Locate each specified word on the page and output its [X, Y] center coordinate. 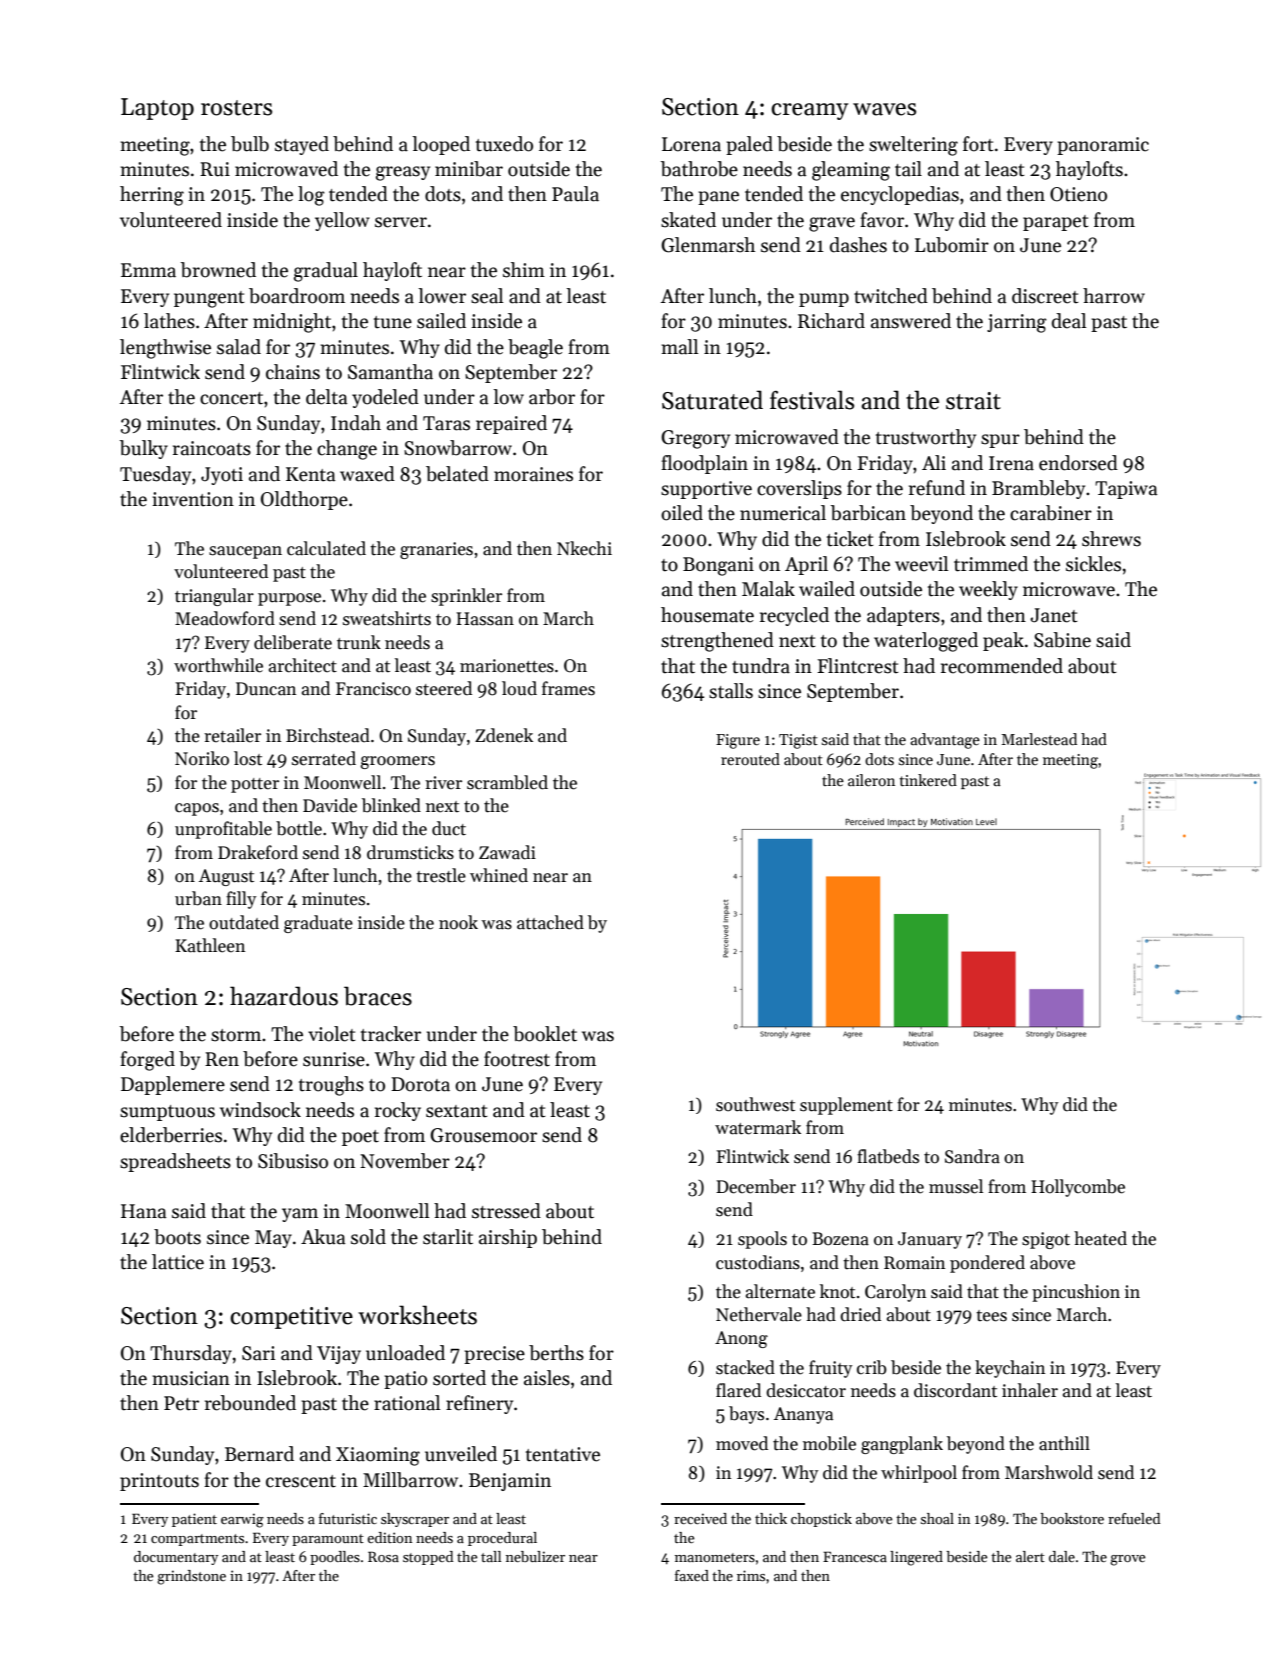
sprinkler [466, 597]
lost [248, 758]
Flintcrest [858, 666]
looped [441, 145]
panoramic [1103, 146]
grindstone [191, 1577]
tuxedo [504, 144]
